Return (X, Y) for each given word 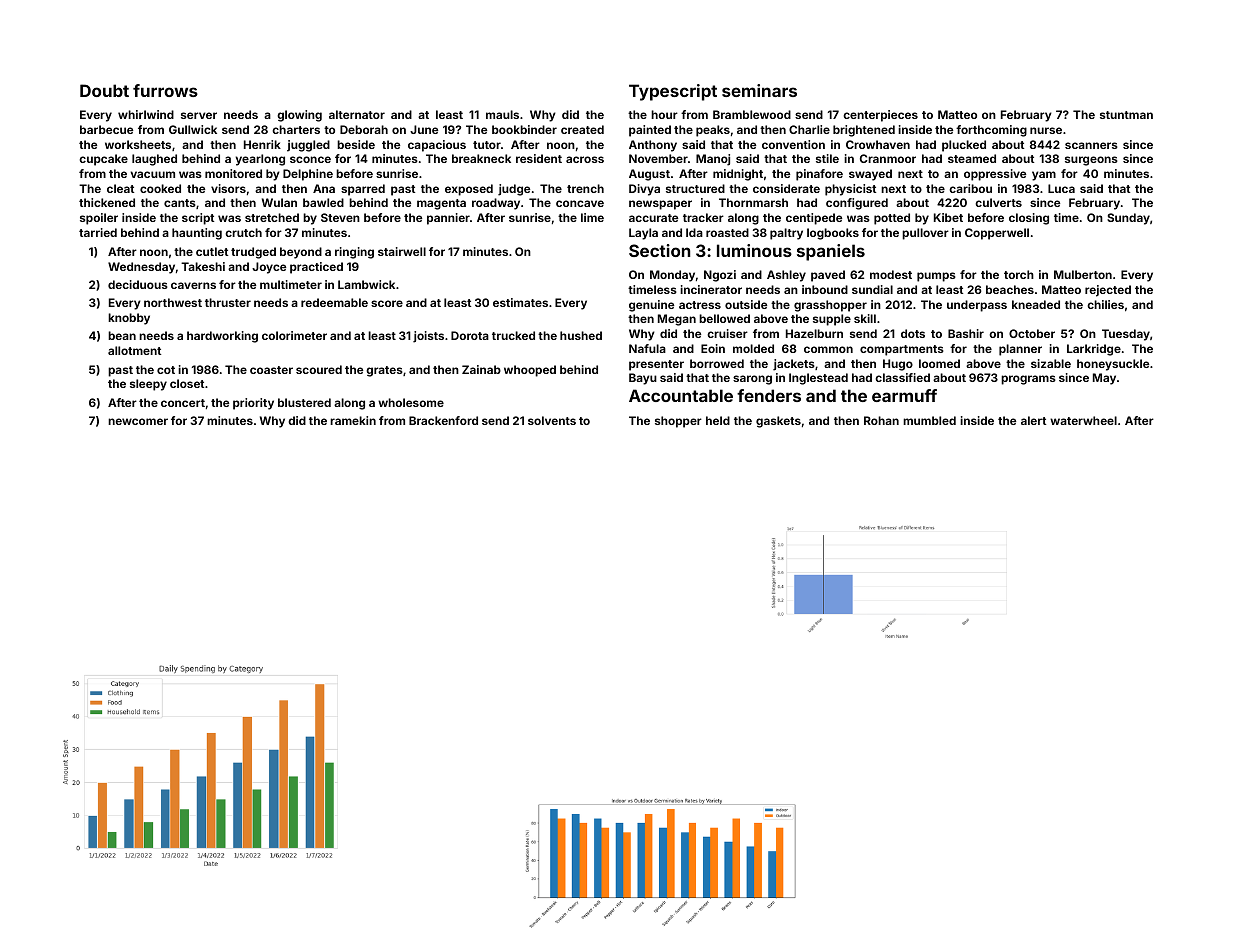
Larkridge (1094, 350)
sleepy (148, 385)
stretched (272, 217)
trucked (513, 335)
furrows (165, 90)
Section (659, 250)
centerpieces (880, 116)
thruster (228, 302)
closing (1029, 219)
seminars (759, 90)
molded (753, 348)
